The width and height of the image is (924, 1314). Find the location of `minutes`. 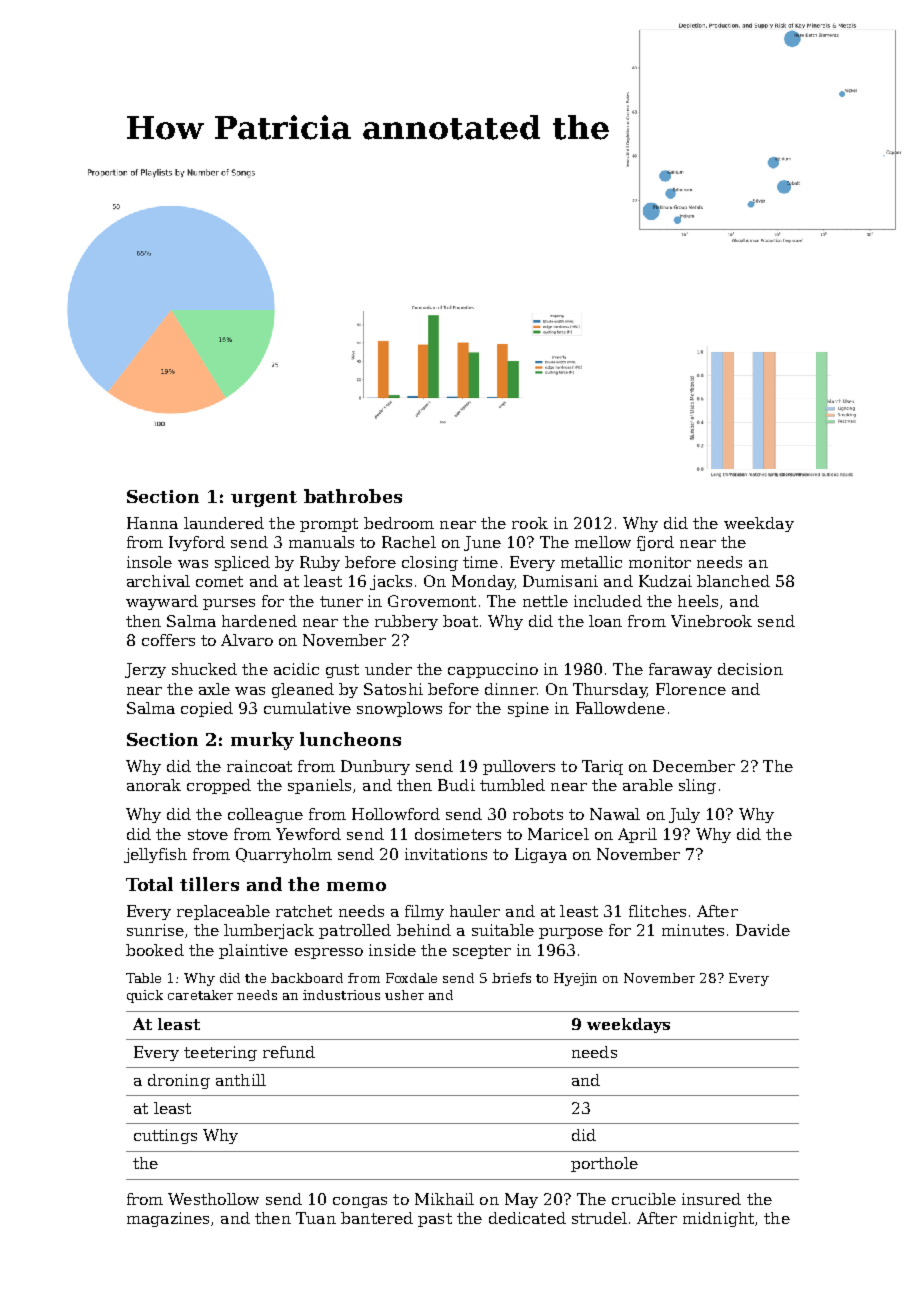

minutes is located at coordinates (693, 930).
